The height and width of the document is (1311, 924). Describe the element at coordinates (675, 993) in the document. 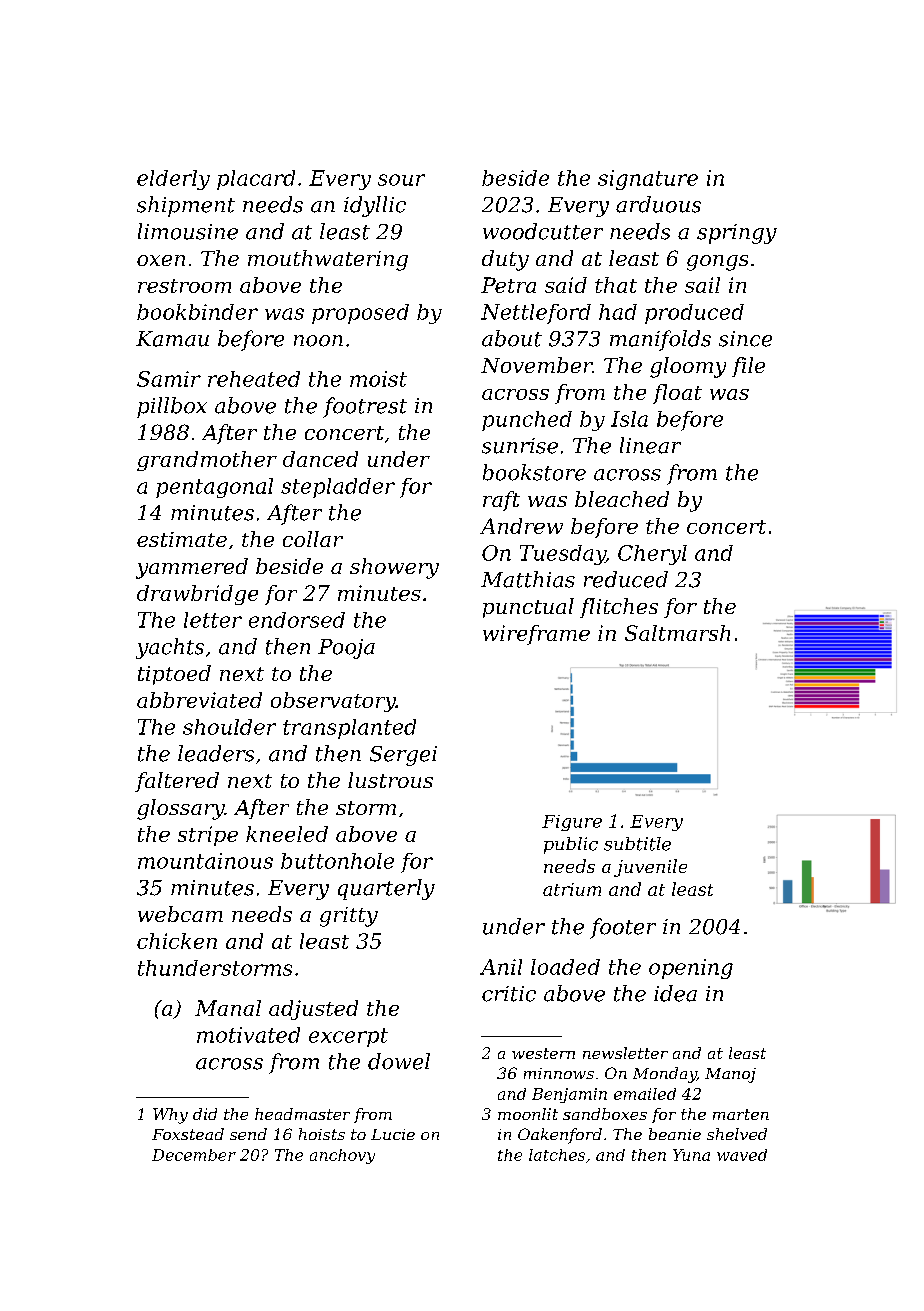

I see `idea` at that location.
